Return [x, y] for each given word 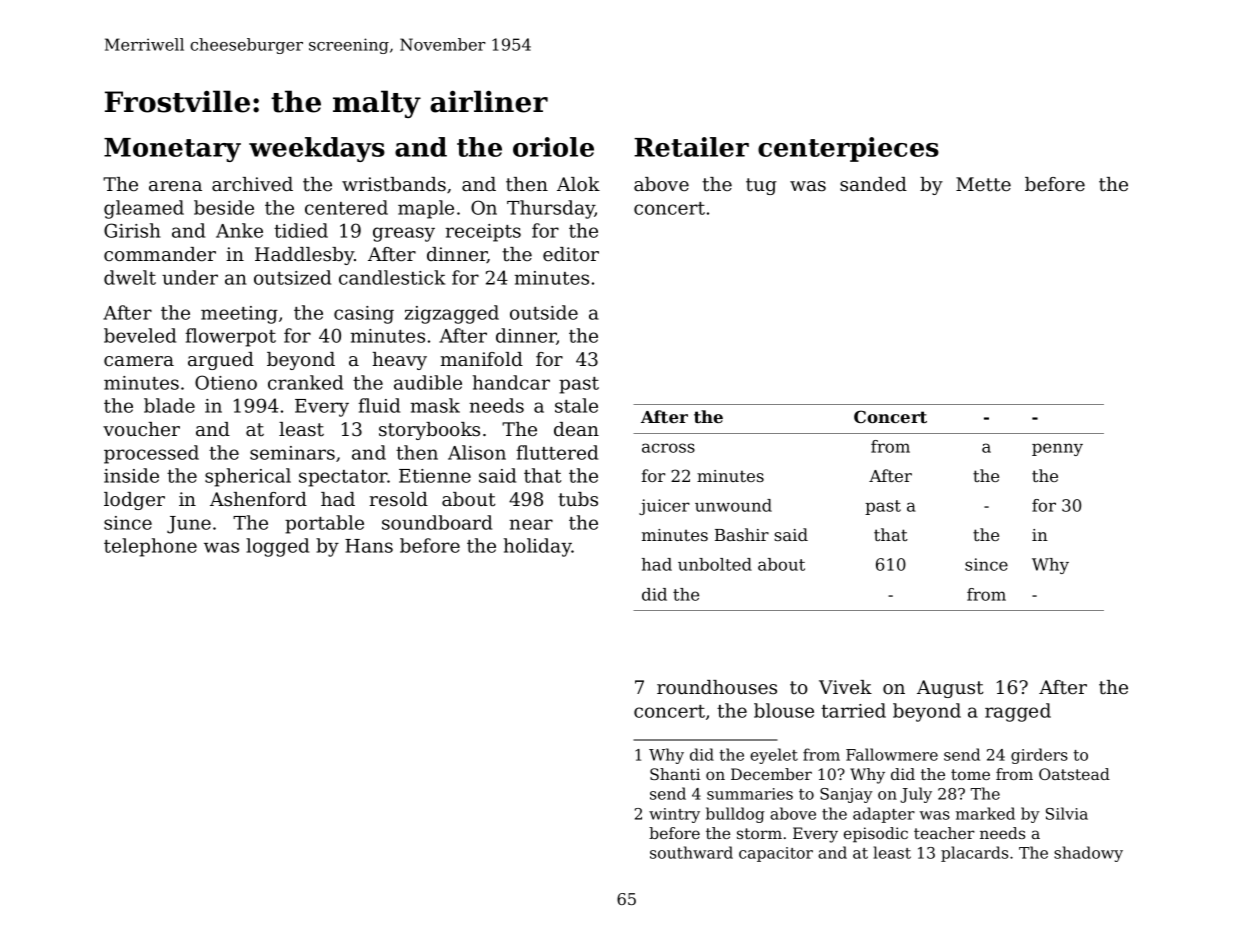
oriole [553, 147]
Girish [132, 230]
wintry [674, 815]
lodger [134, 501]
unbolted [715, 564]
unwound [733, 505]
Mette [983, 184]
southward [691, 852]
